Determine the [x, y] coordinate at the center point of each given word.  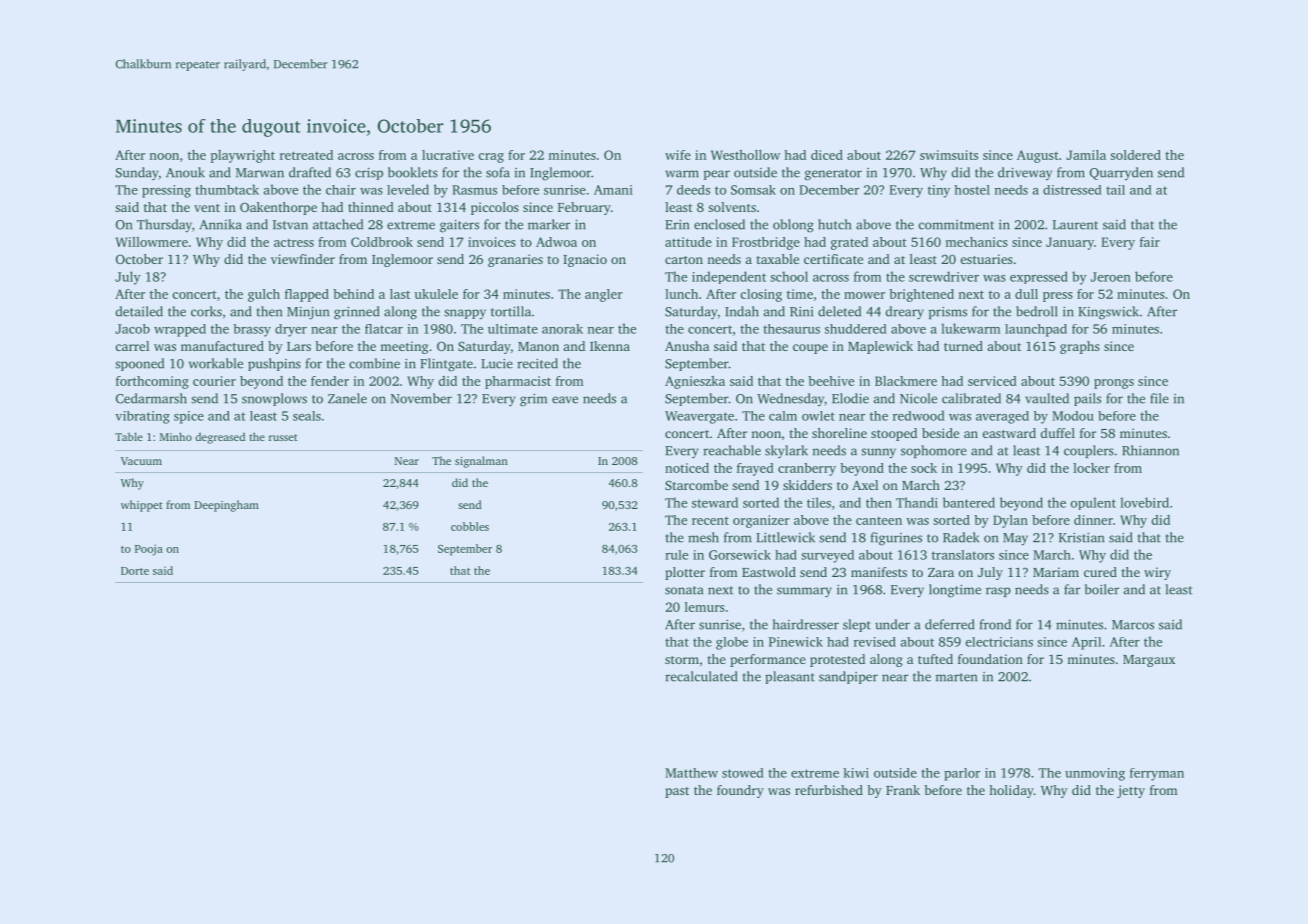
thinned [371, 207]
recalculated [701, 676]
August [1038, 156]
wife [678, 155]
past [677, 792]
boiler [1102, 589]
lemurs [705, 607]
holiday [1011, 791]
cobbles [470, 526]
